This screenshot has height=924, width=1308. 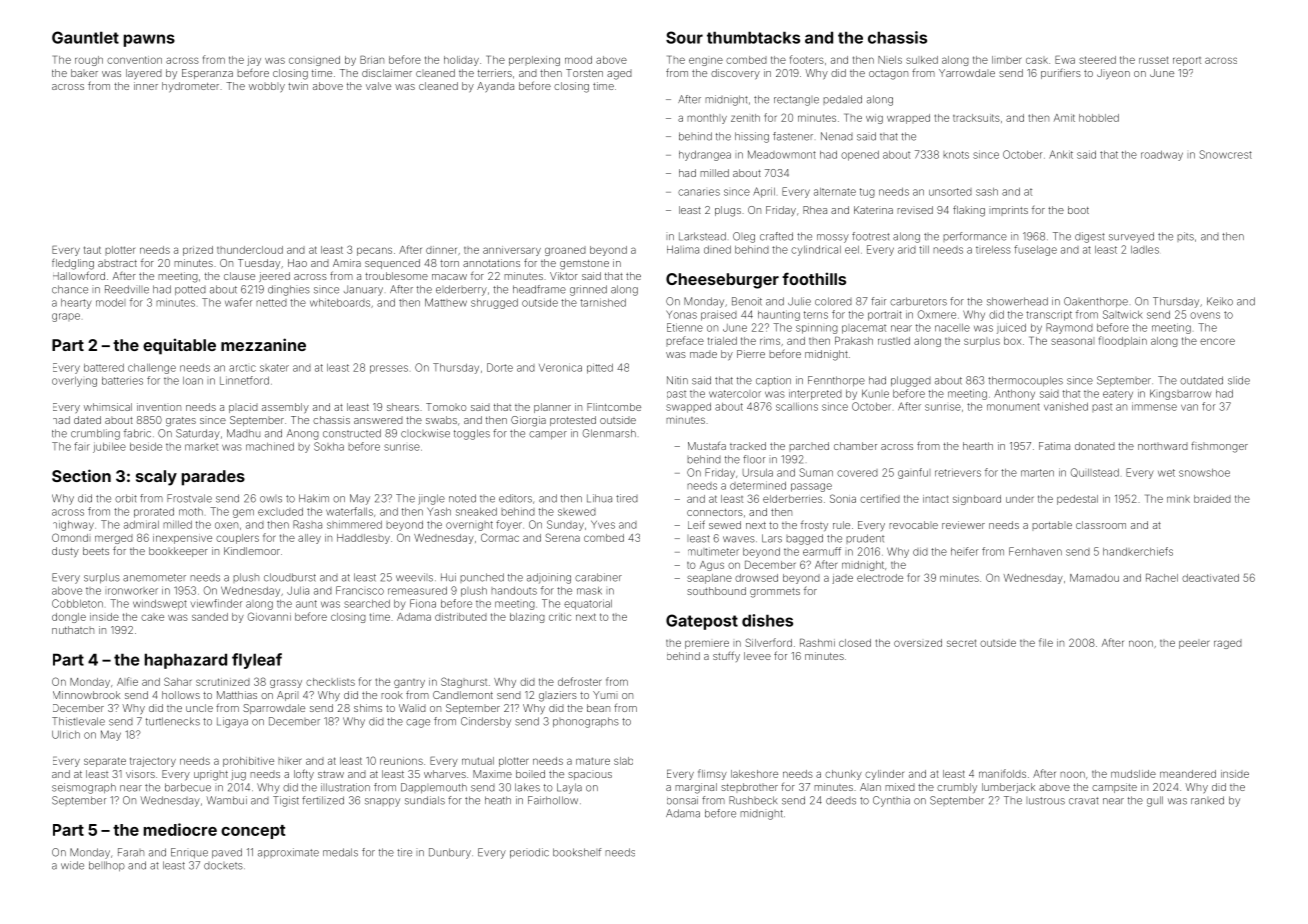 What do you see at coordinates (1166, 473) in the screenshot?
I see `wet` at bounding box center [1166, 473].
